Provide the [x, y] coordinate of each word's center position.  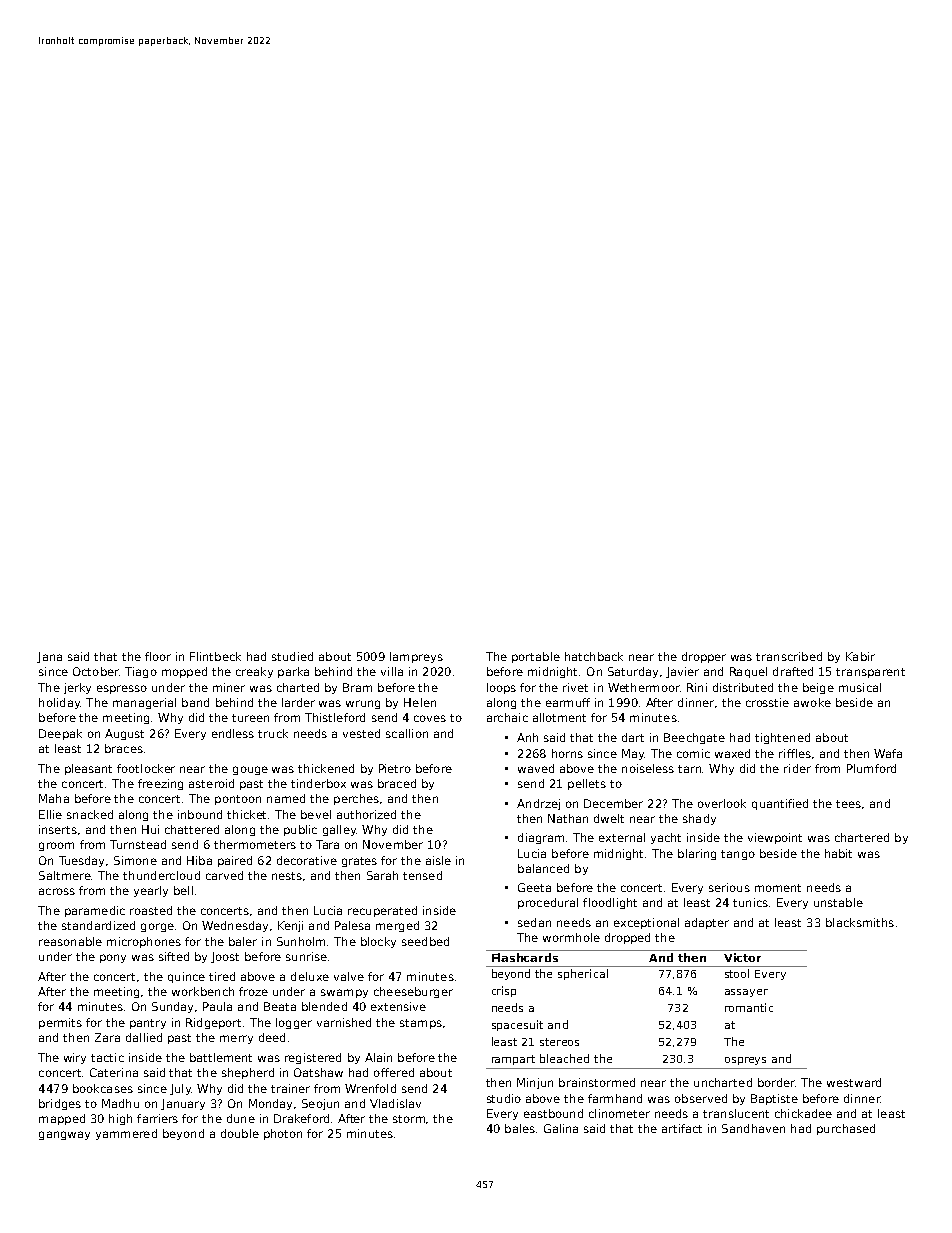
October [96, 671]
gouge [250, 770]
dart [633, 737]
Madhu [120, 1103]
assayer [746, 993]
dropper [704, 657]
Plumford [871, 768]
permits [60, 1023]
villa [392, 671]
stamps [421, 1024]
